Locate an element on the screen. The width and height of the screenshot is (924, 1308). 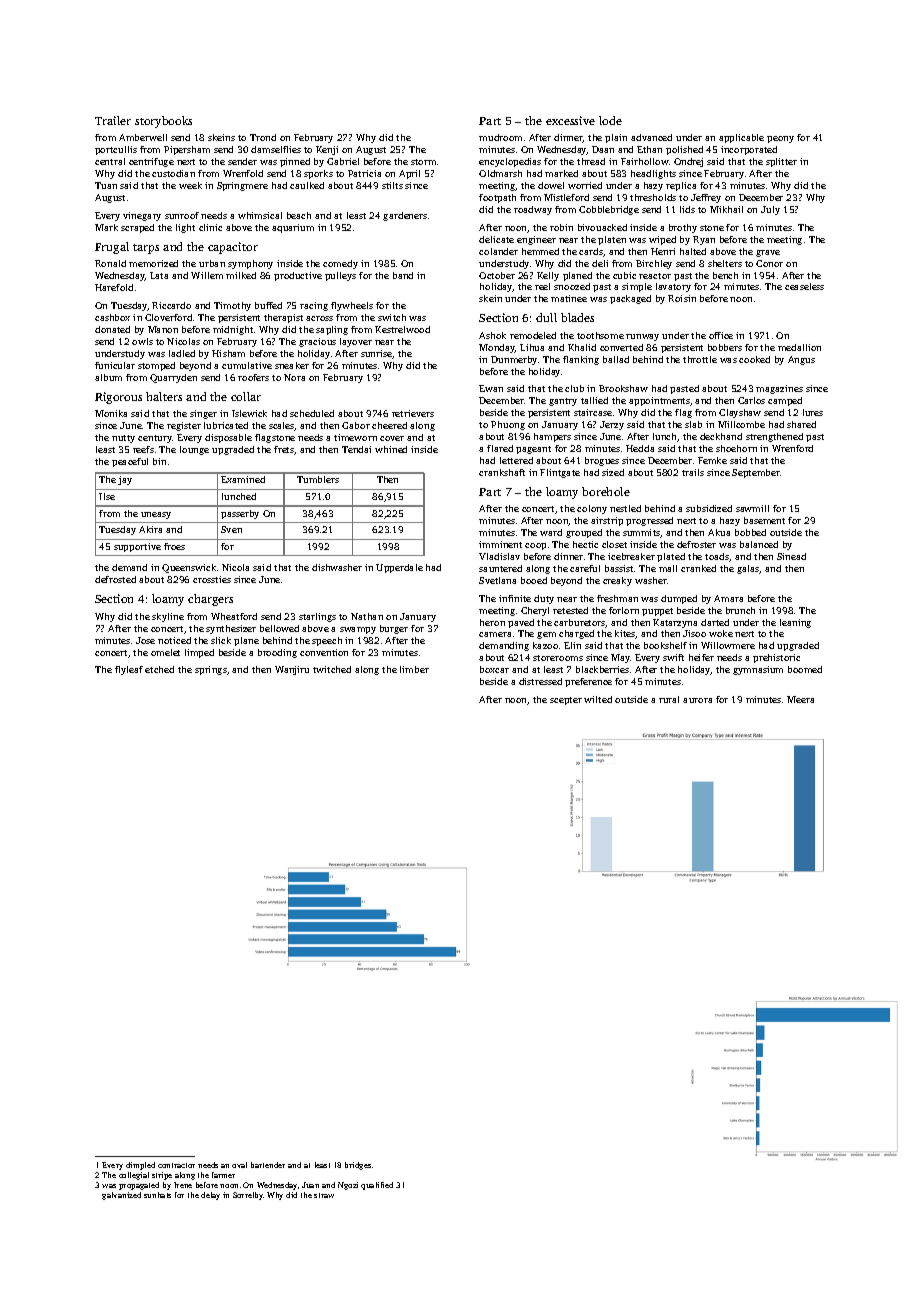
Ngozi is located at coordinates (348, 1186).
